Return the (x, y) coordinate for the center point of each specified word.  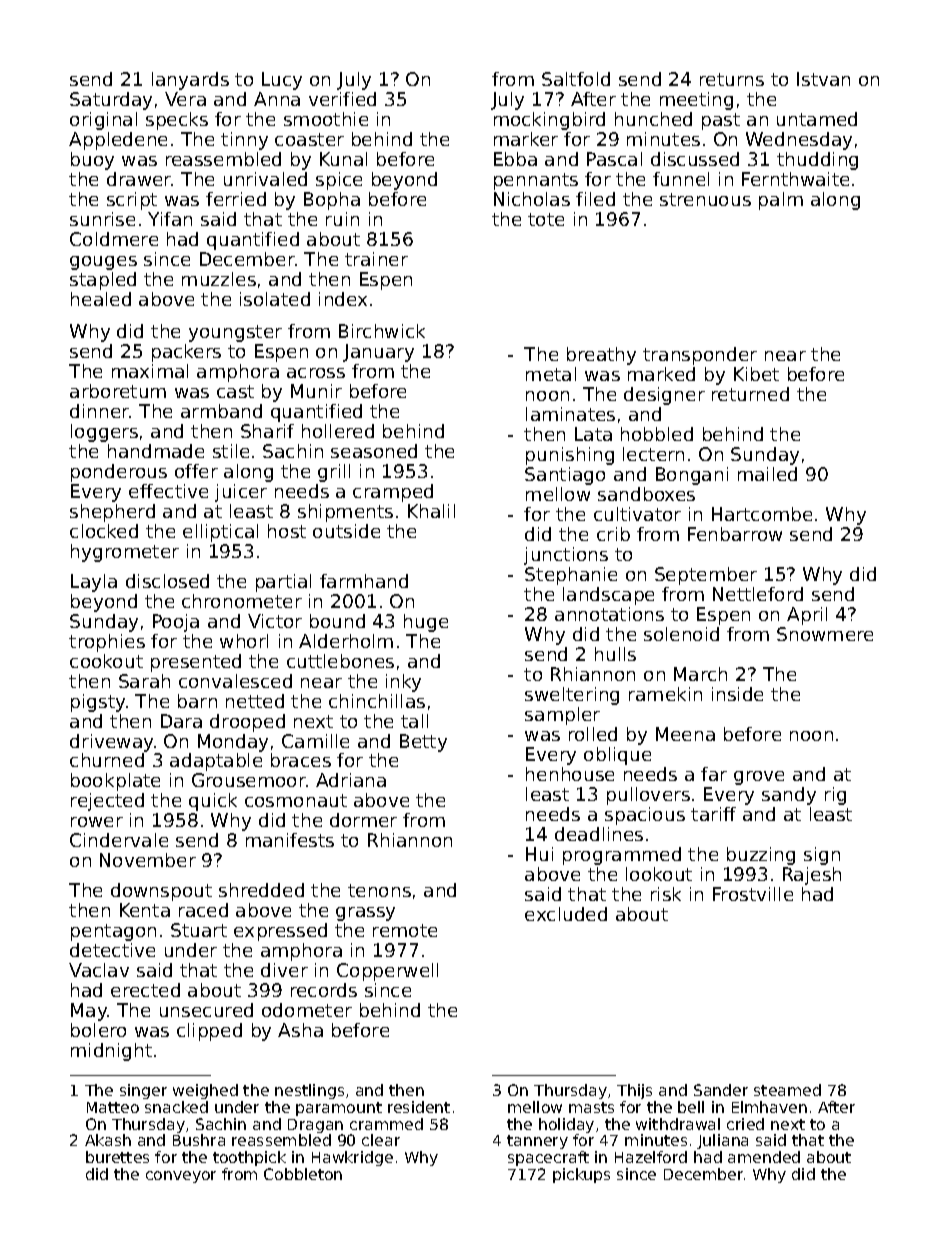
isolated (275, 299)
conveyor (181, 1177)
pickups (581, 1175)
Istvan (823, 79)
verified (342, 99)
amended (764, 1157)
